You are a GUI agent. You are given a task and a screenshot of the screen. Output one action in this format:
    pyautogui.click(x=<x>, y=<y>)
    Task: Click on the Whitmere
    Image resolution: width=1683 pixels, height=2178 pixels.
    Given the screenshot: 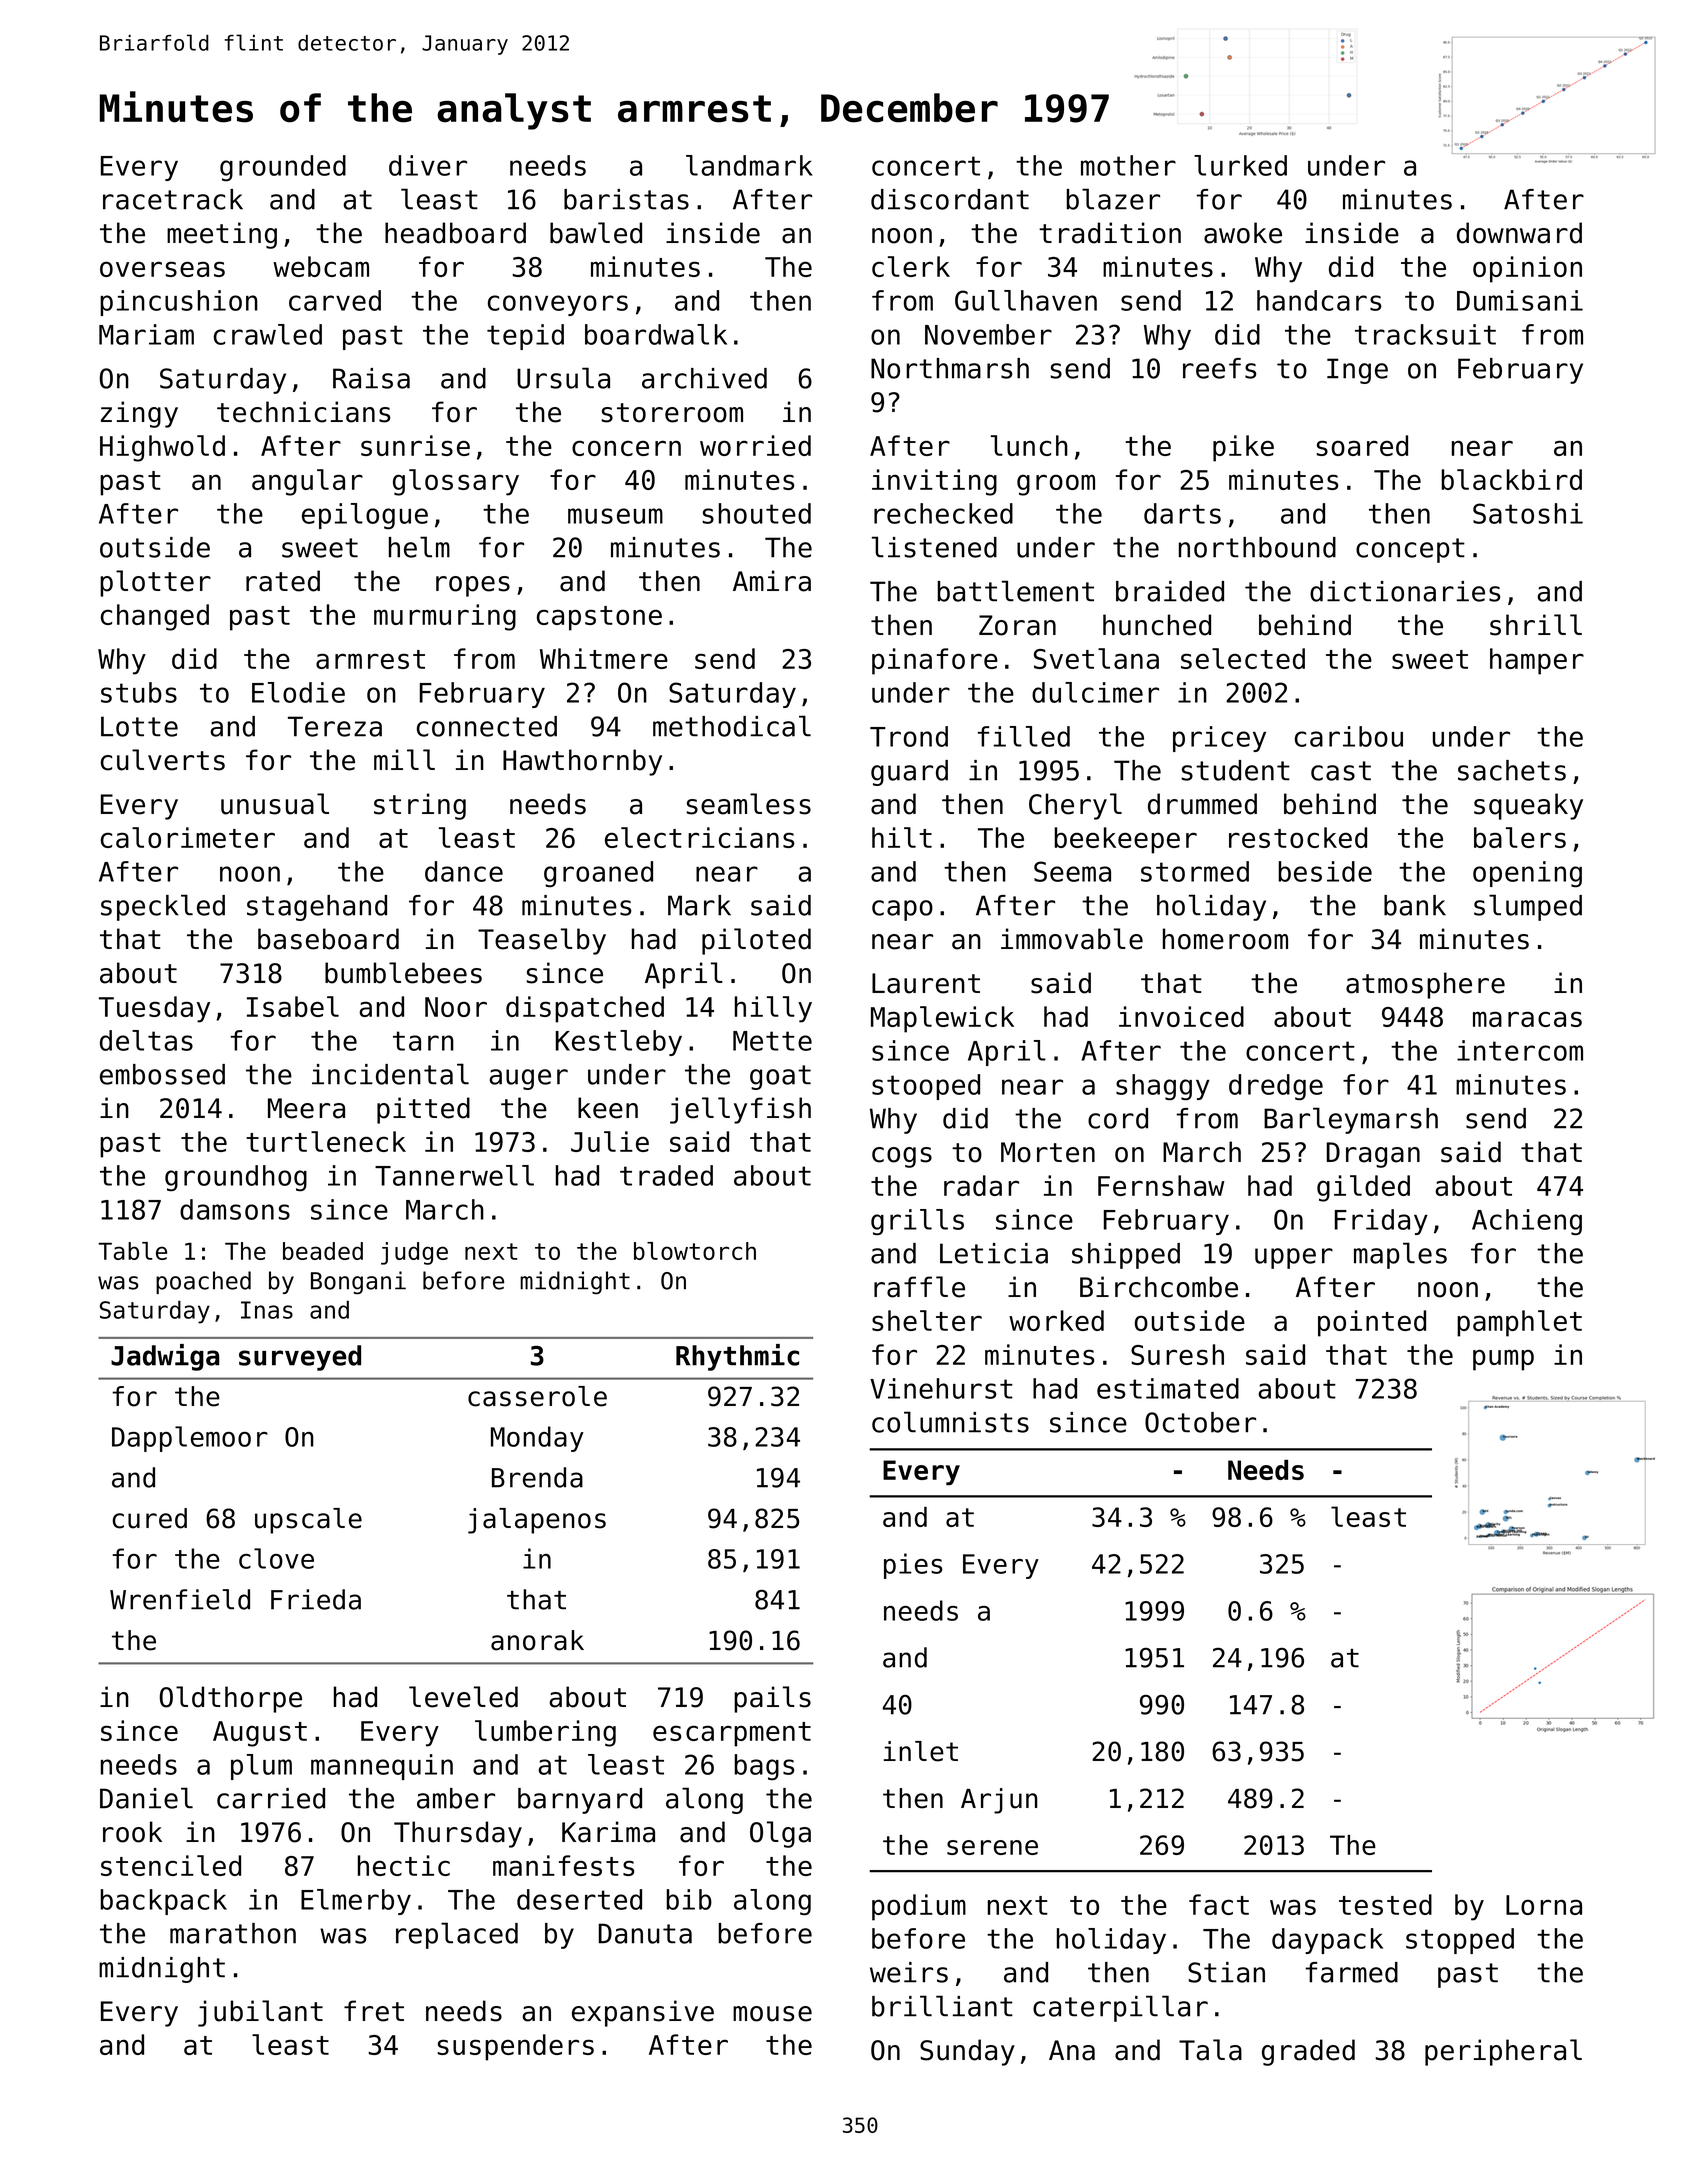 What is the action you would take?
    pyautogui.click(x=604, y=658)
